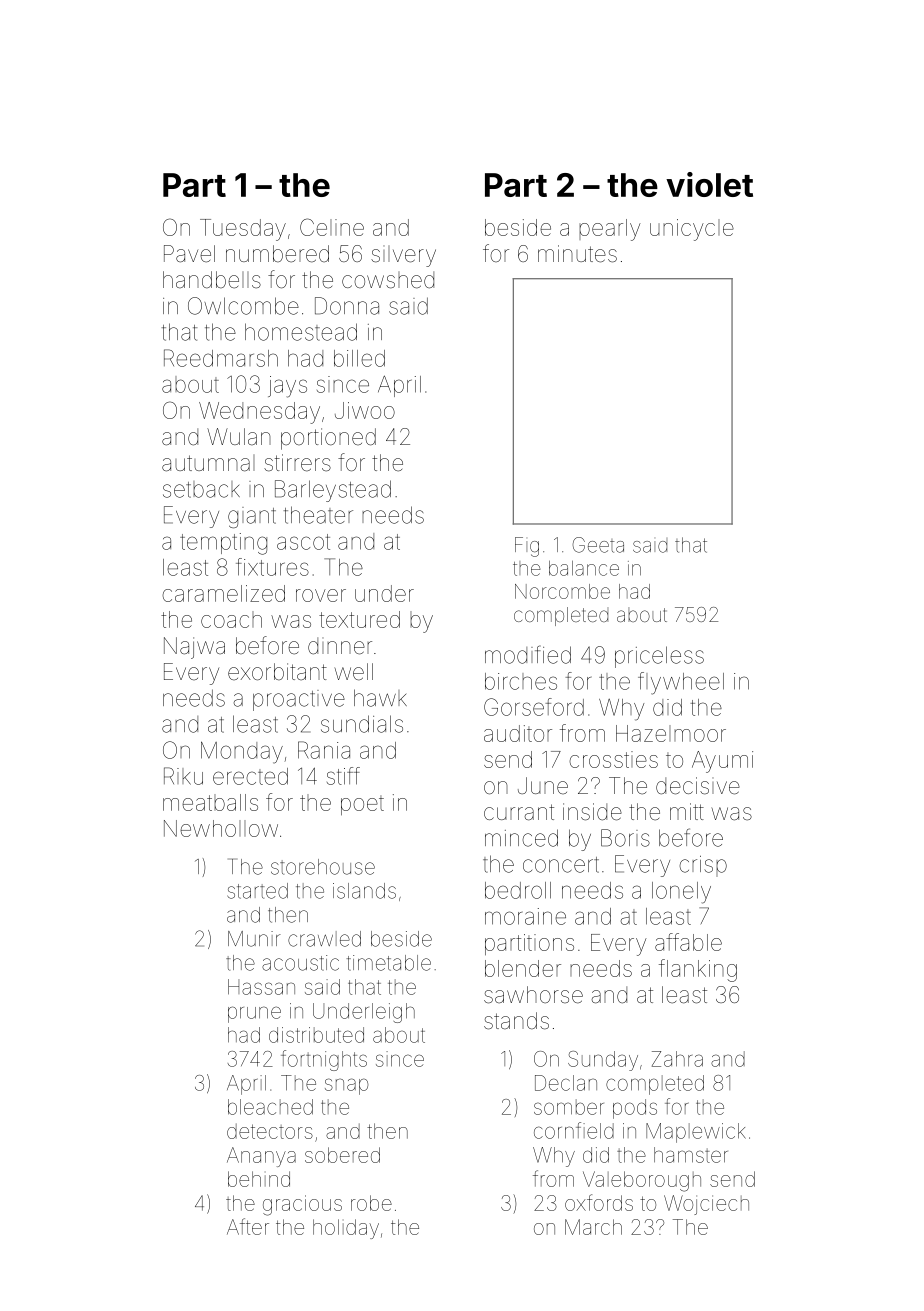 Image resolution: width=924 pixels, height=1311 pixels. What do you see at coordinates (610, 230) in the screenshot?
I see `pearly` at bounding box center [610, 230].
